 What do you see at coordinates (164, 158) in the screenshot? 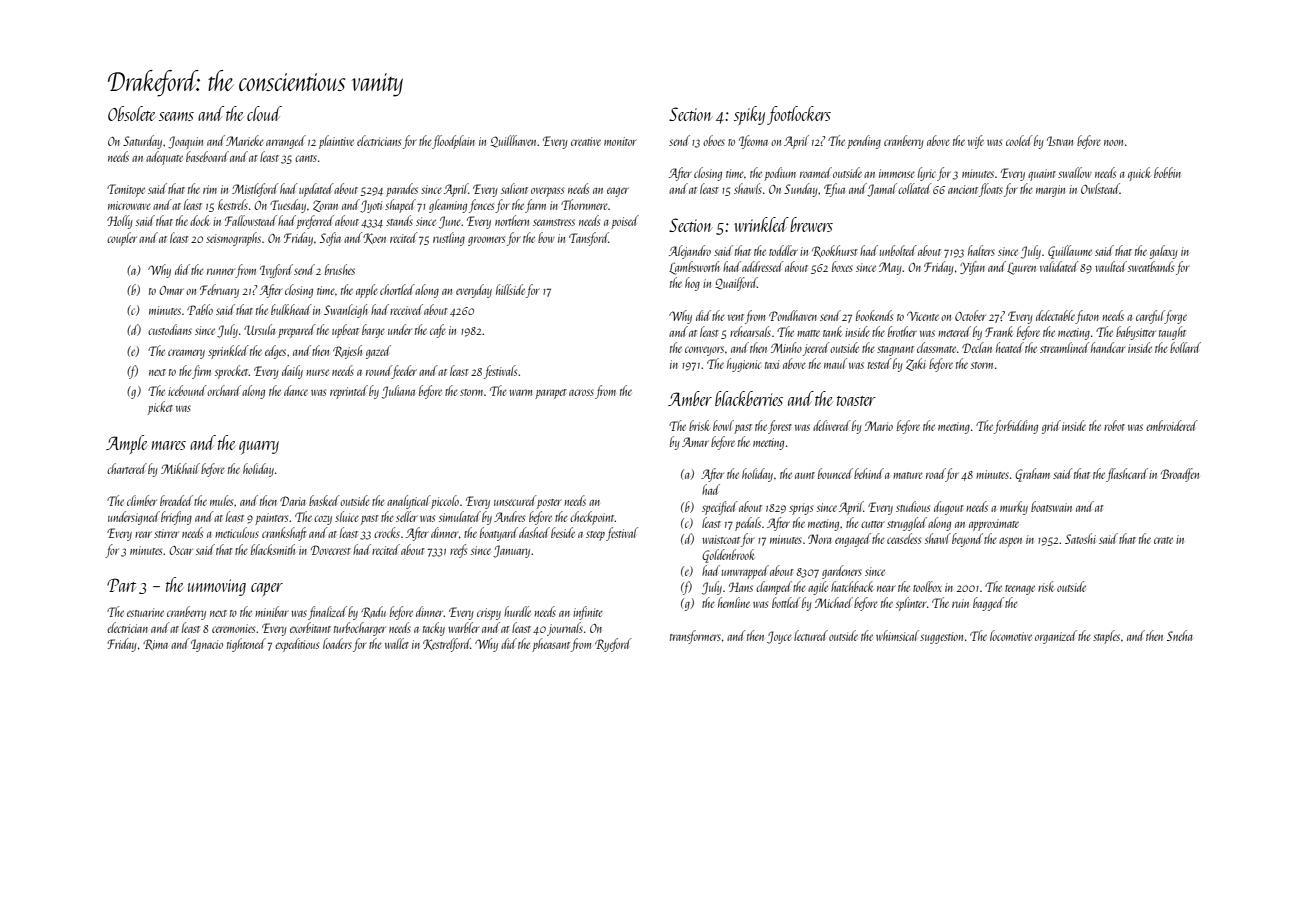
I see `adequate` at bounding box center [164, 158].
